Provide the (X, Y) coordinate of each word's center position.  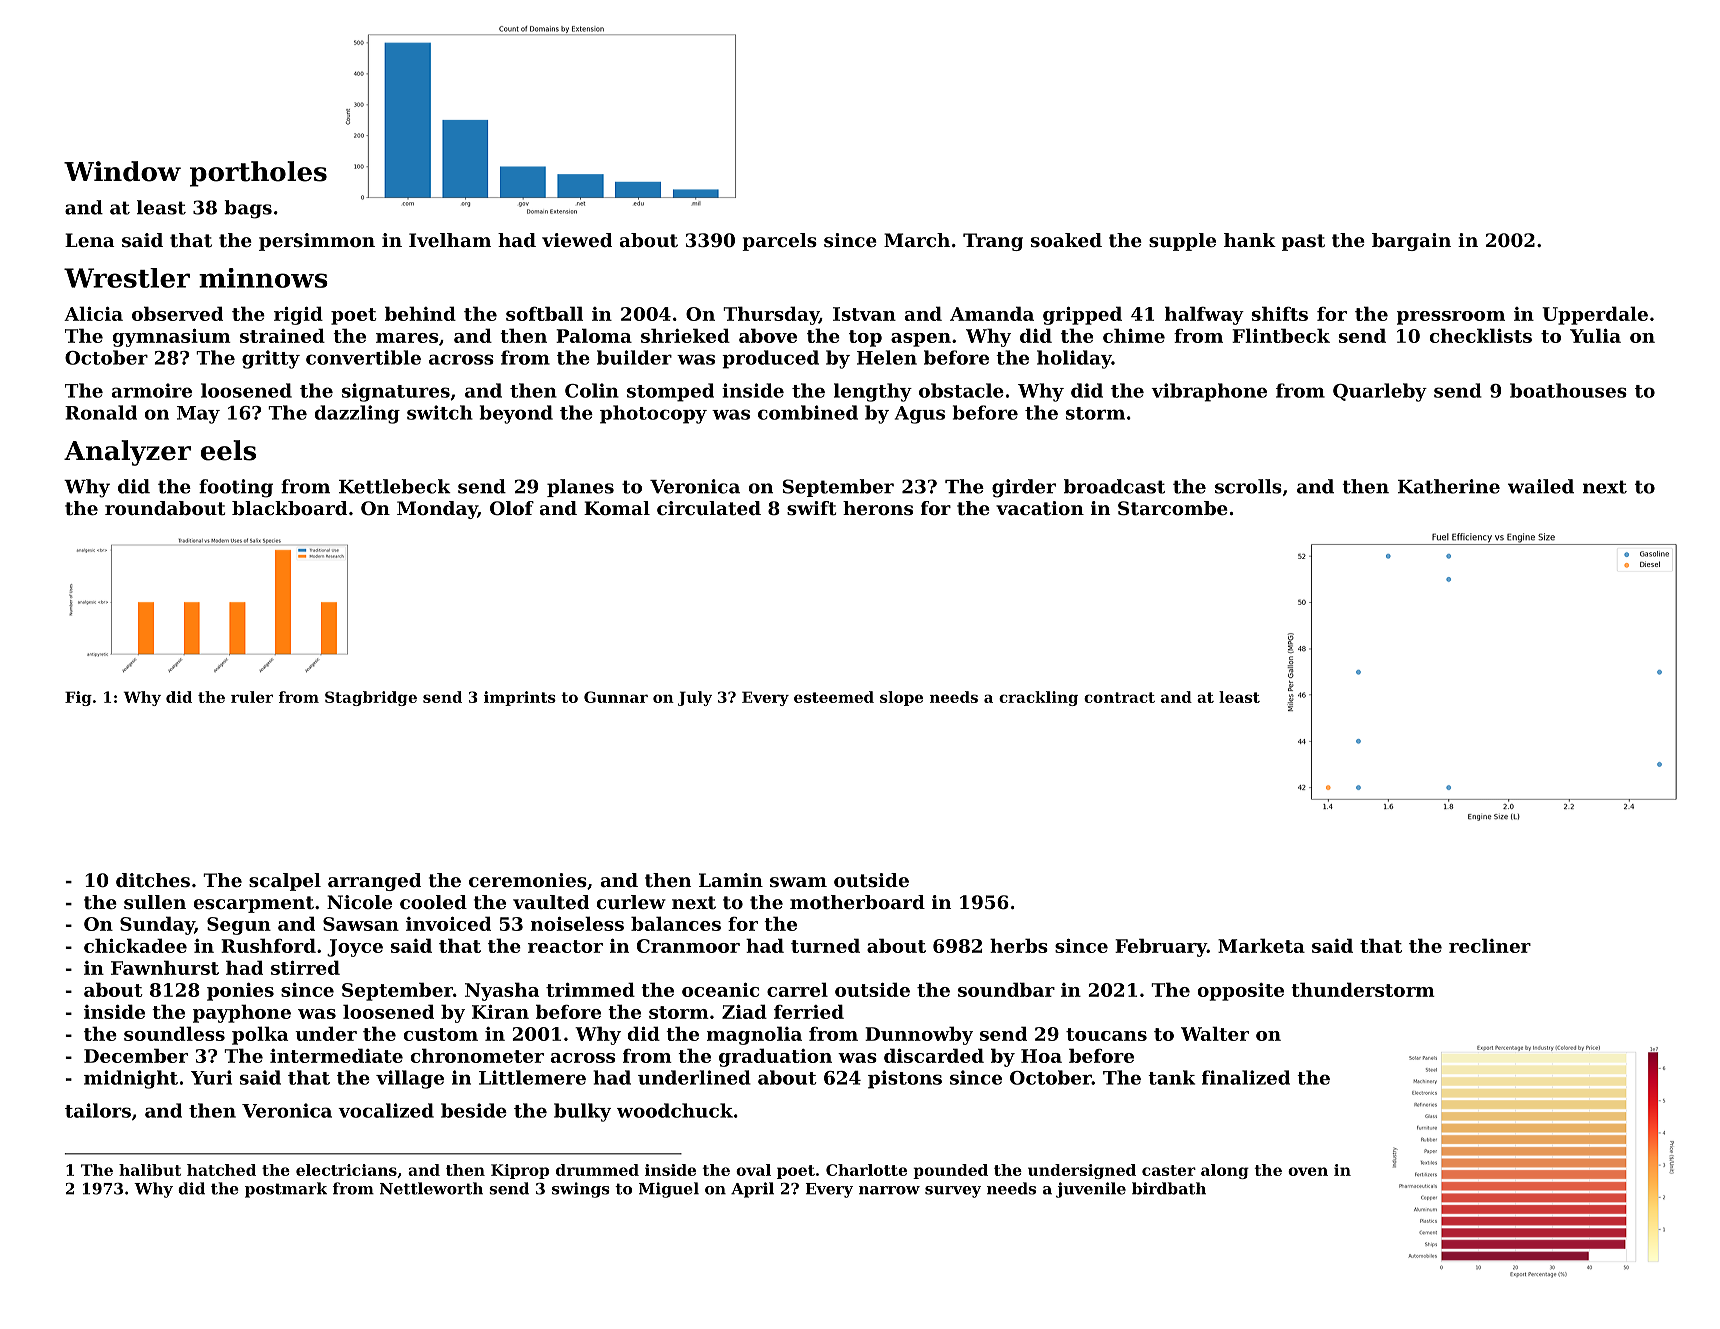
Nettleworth (431, 1188)
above (768, 335)
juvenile (1091, 1190)
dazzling (357, 414)
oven (1308, 1171)
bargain (1411, 242)
